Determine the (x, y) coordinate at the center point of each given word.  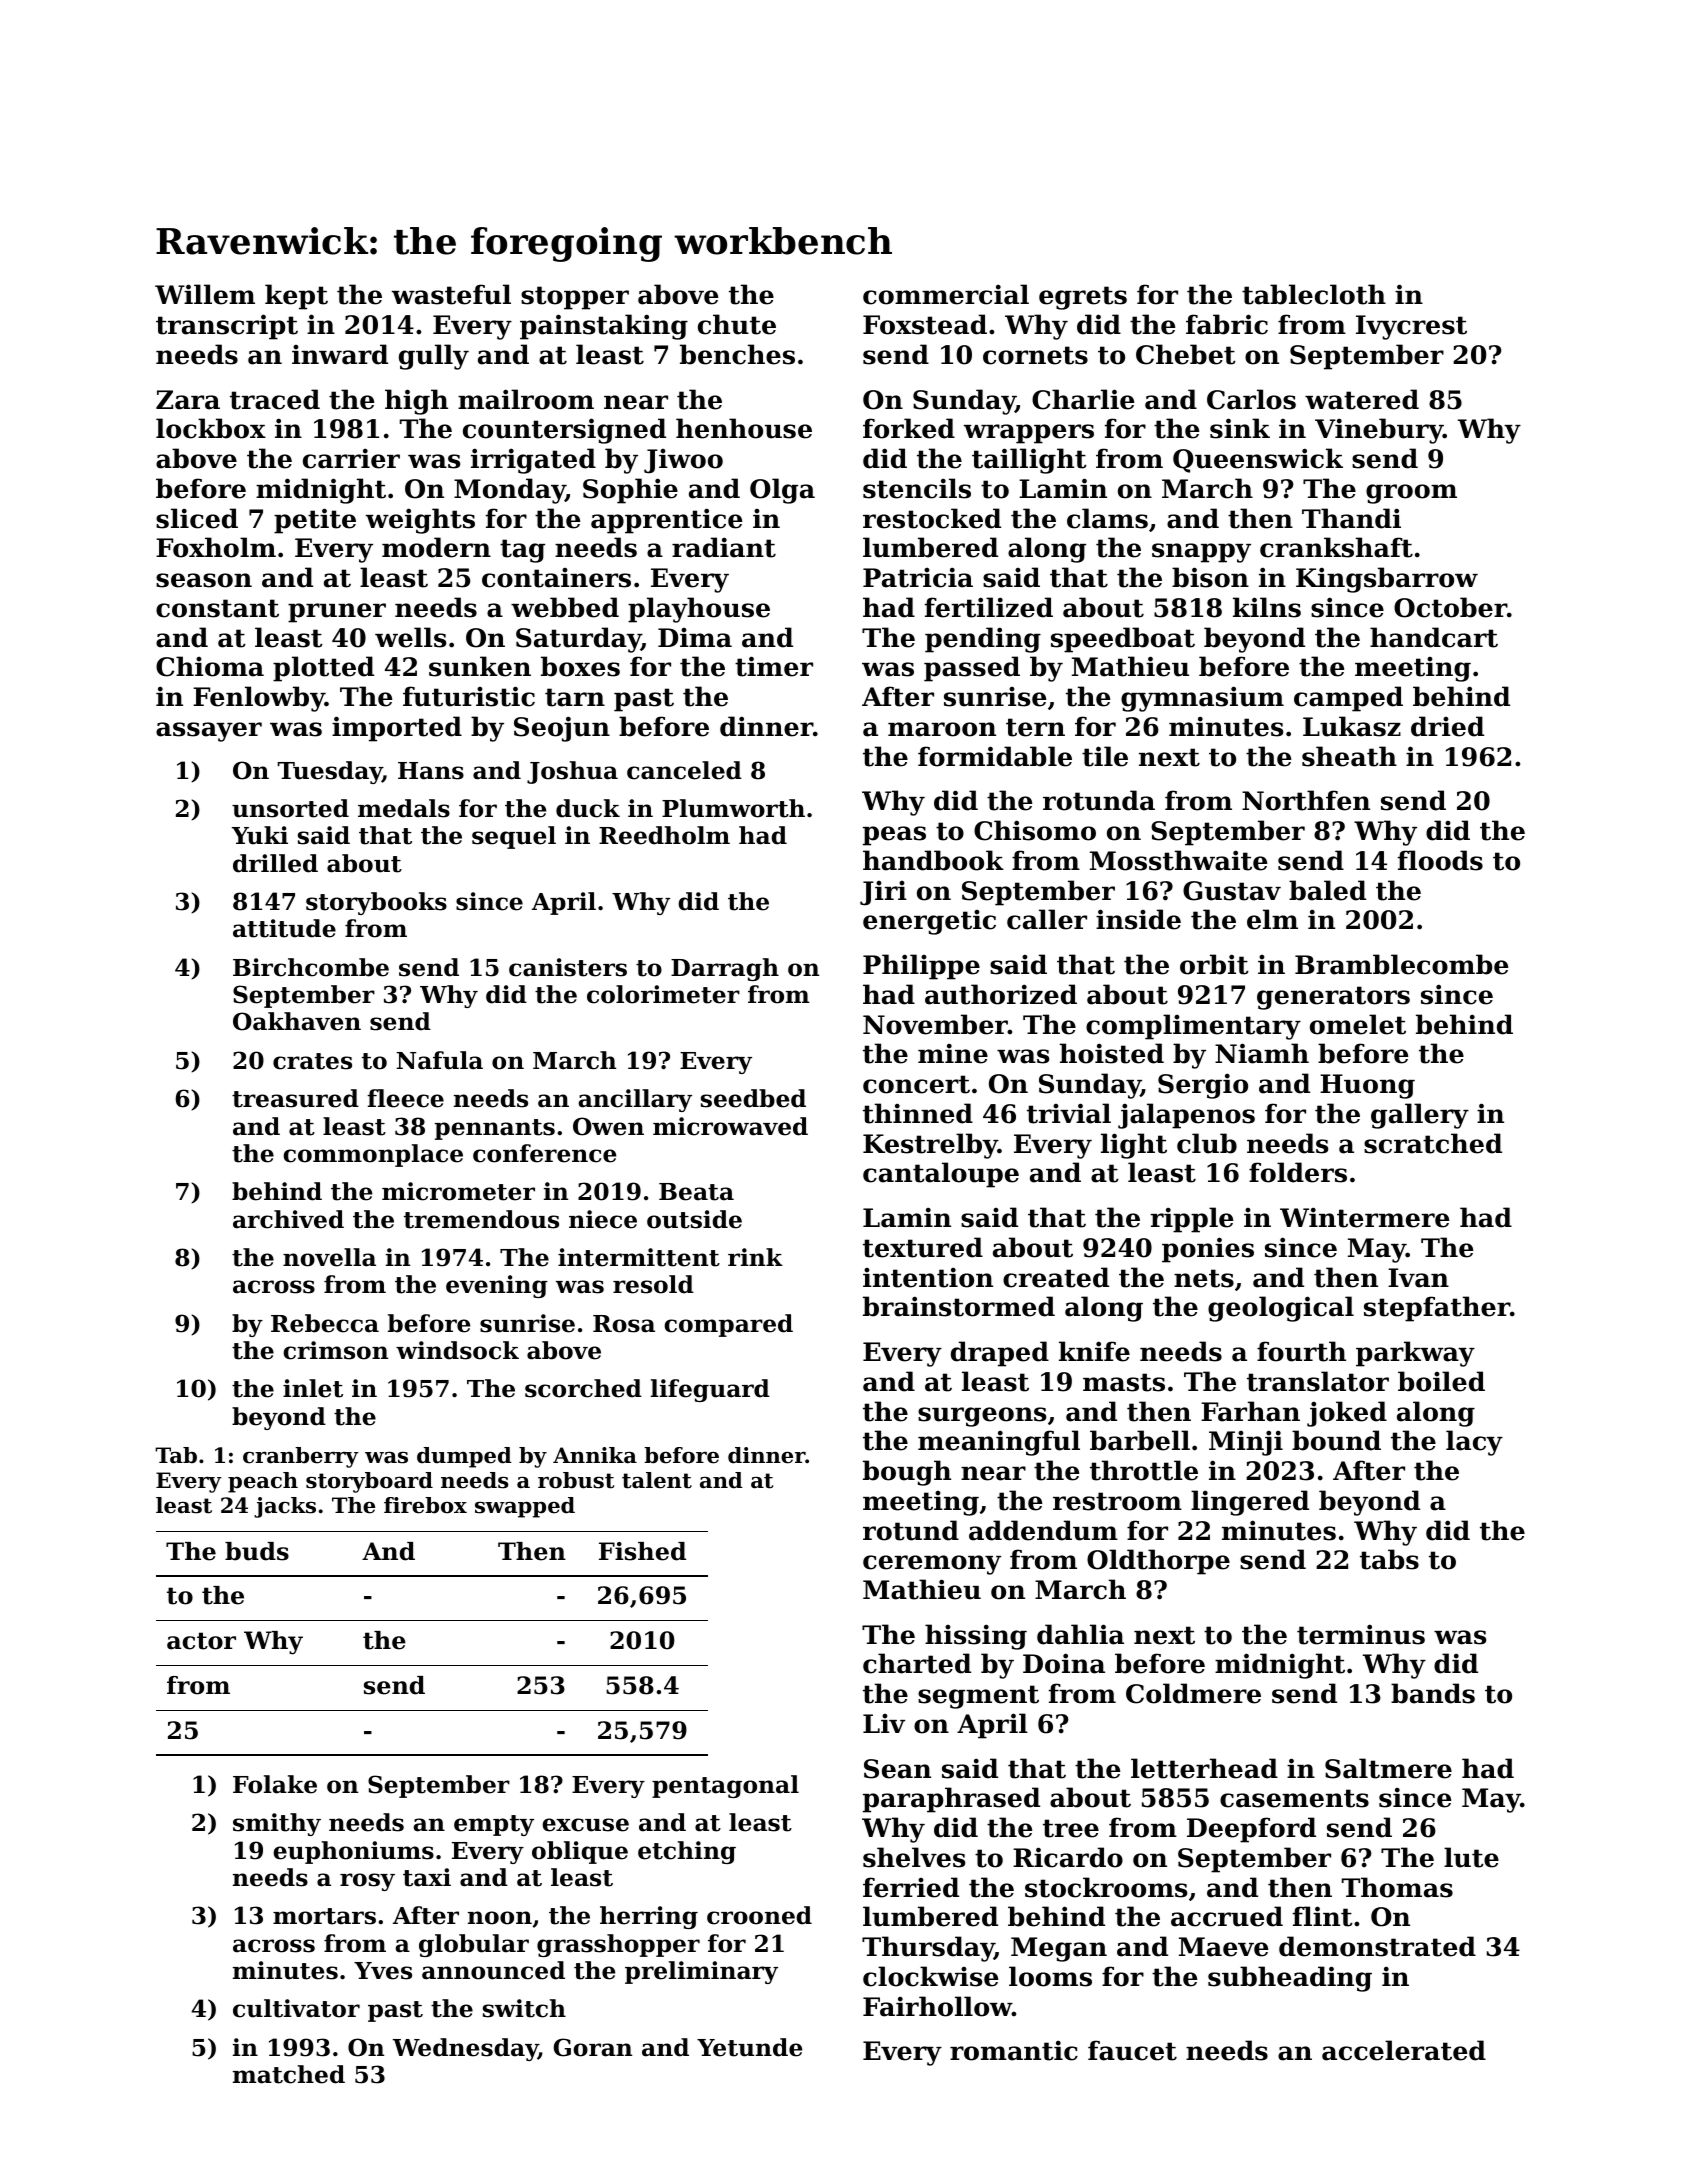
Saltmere (1388, 1768)
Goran (593, 2047)
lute (1471, 1857)
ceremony (932, 1565)
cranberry (301, 1457)
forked (909, 428)
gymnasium (1202, 699)
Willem (205, 294)
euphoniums (353, 1852)
